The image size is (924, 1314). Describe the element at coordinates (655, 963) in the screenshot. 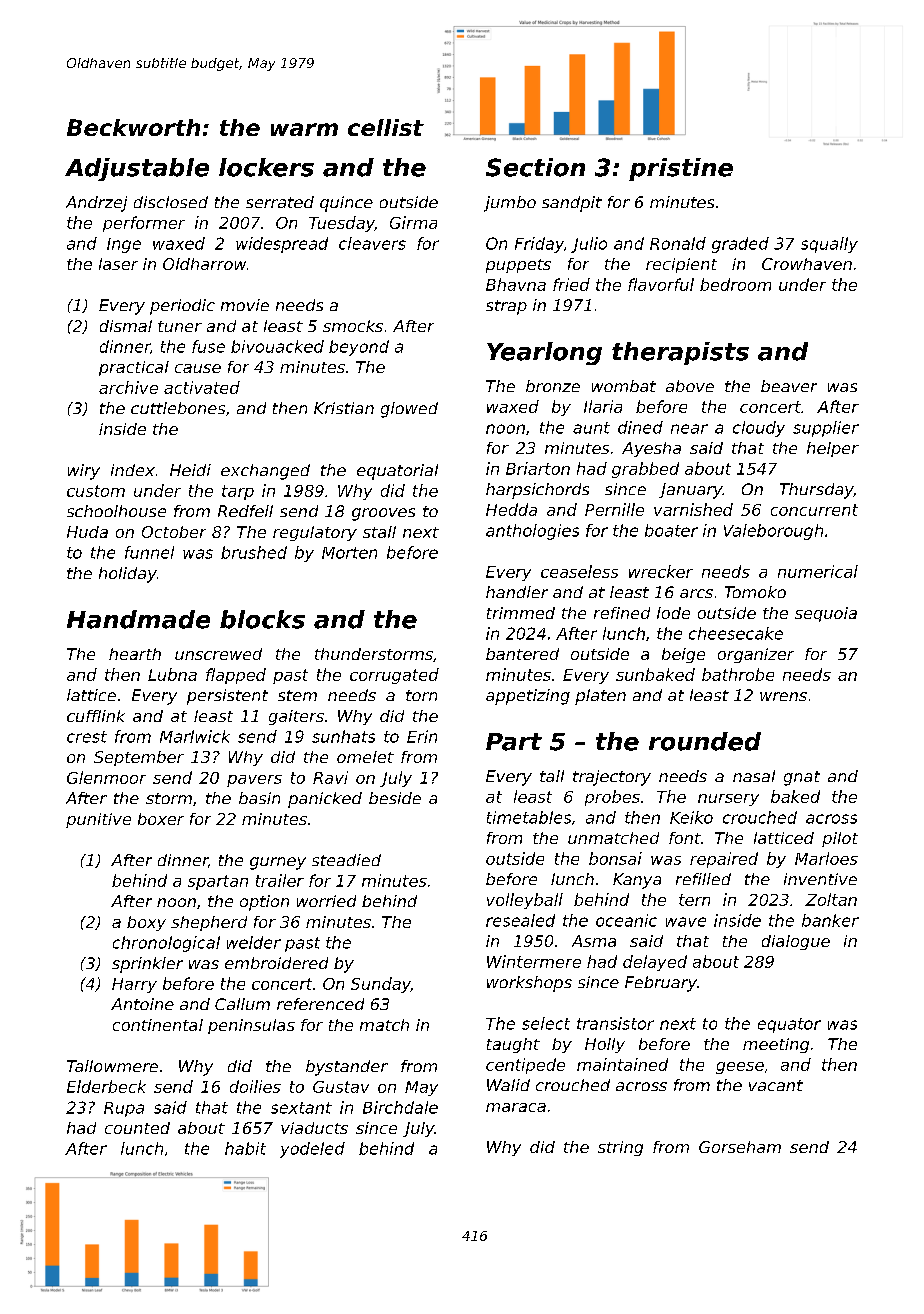

I see `delayed` at that location.
